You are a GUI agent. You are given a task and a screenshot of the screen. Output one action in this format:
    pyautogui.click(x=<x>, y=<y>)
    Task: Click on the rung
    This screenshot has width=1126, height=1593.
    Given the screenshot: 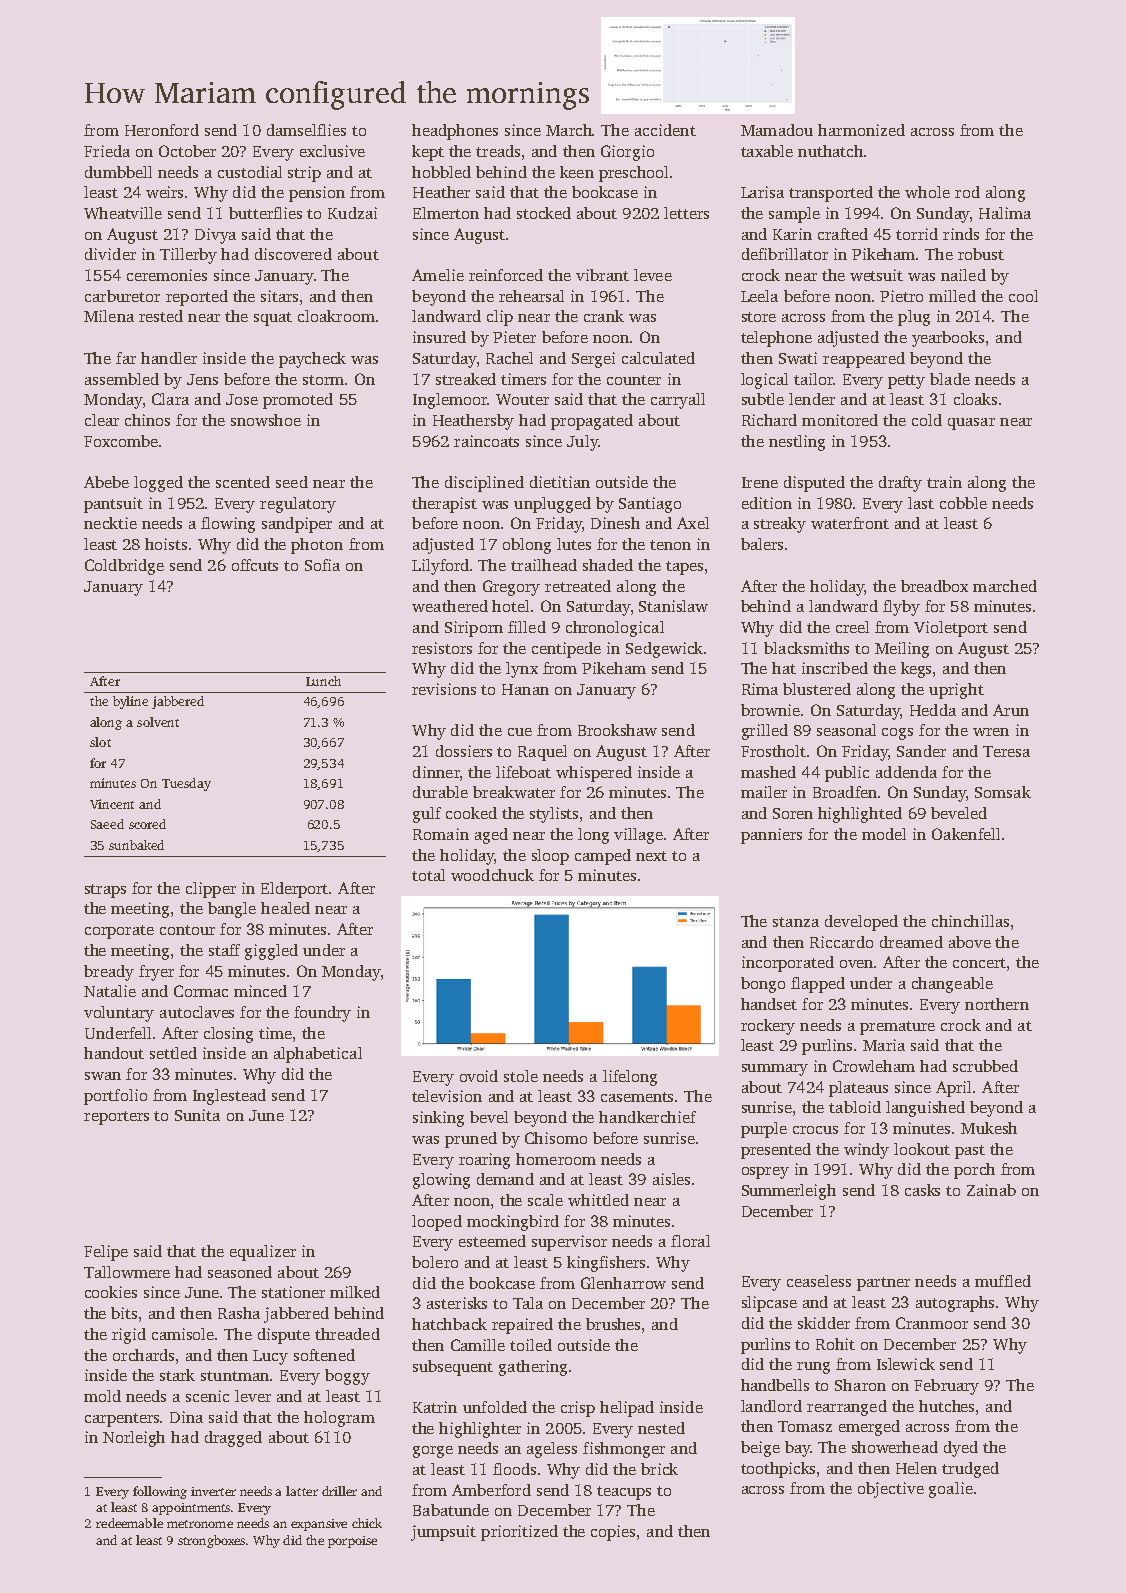 What is the action you would take?
    pyautogui.click(x=813, y=1368)
